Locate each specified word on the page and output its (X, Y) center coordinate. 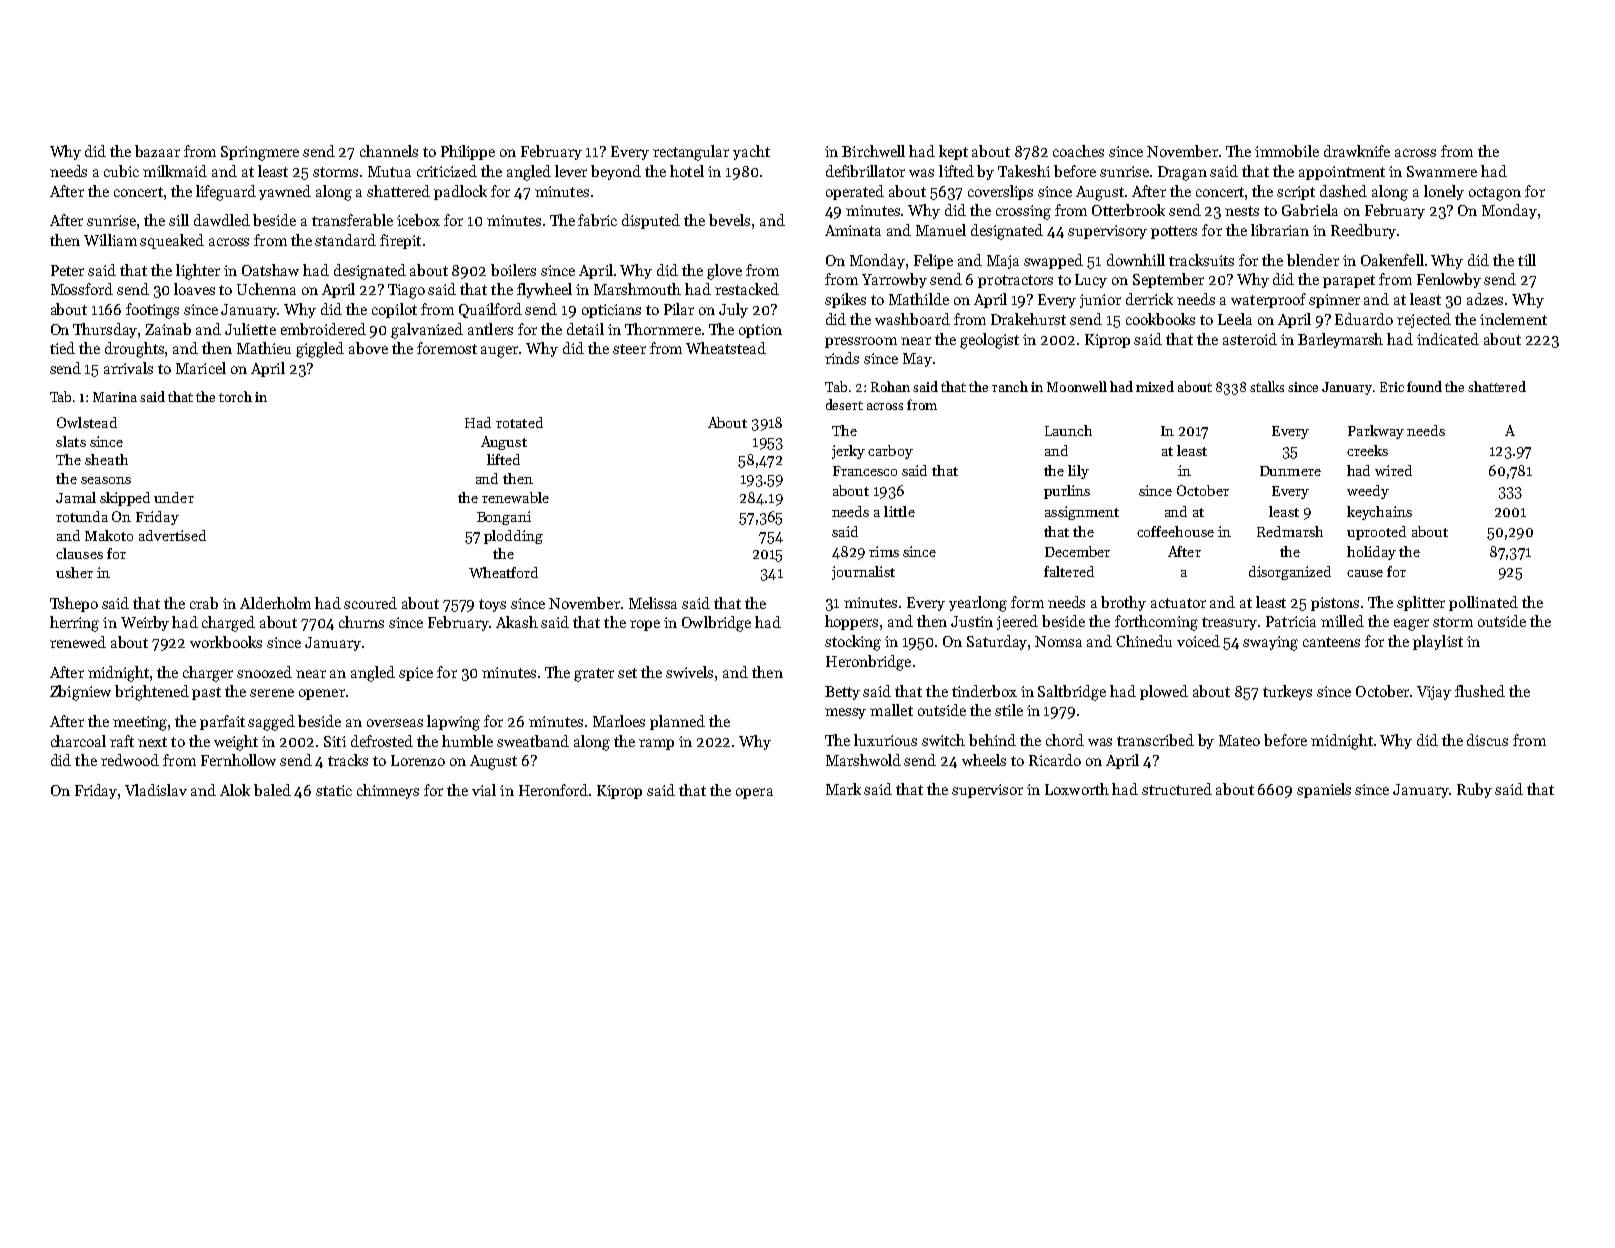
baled (272, 790)
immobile (1287, 151)
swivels (689, 672)
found (1424, 386)
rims (884, 551)
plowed (1164, 692)
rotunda (82, 516)
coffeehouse (1175, 531)
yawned (285, 192)
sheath (106, 459)
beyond (616, 172)
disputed (651, 221)
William (110, 240)
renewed (78, 642)
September (1168, 280)
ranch (1010, 386)
